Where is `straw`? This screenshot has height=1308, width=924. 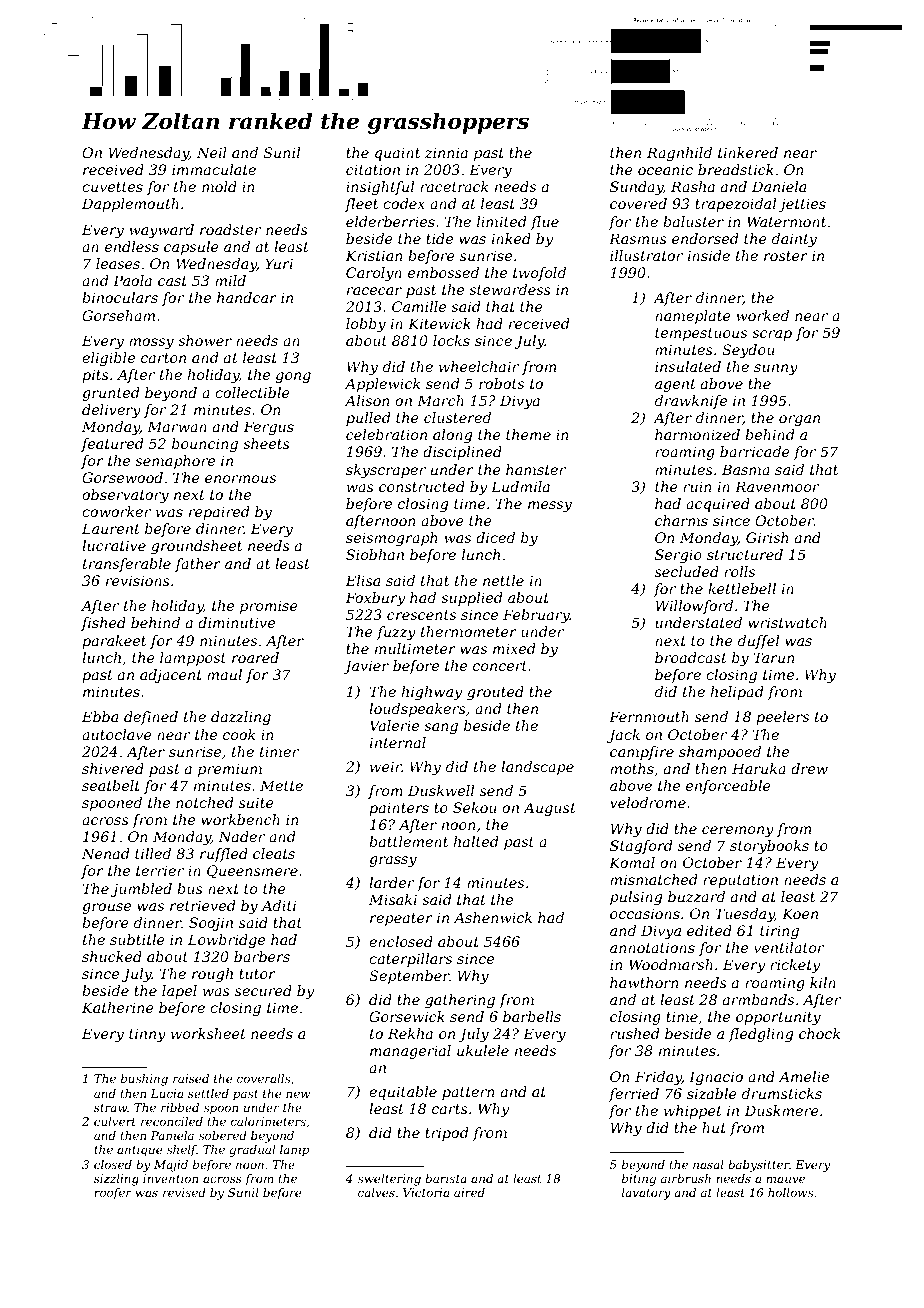 straw is located at coordinates (110, 1108).
